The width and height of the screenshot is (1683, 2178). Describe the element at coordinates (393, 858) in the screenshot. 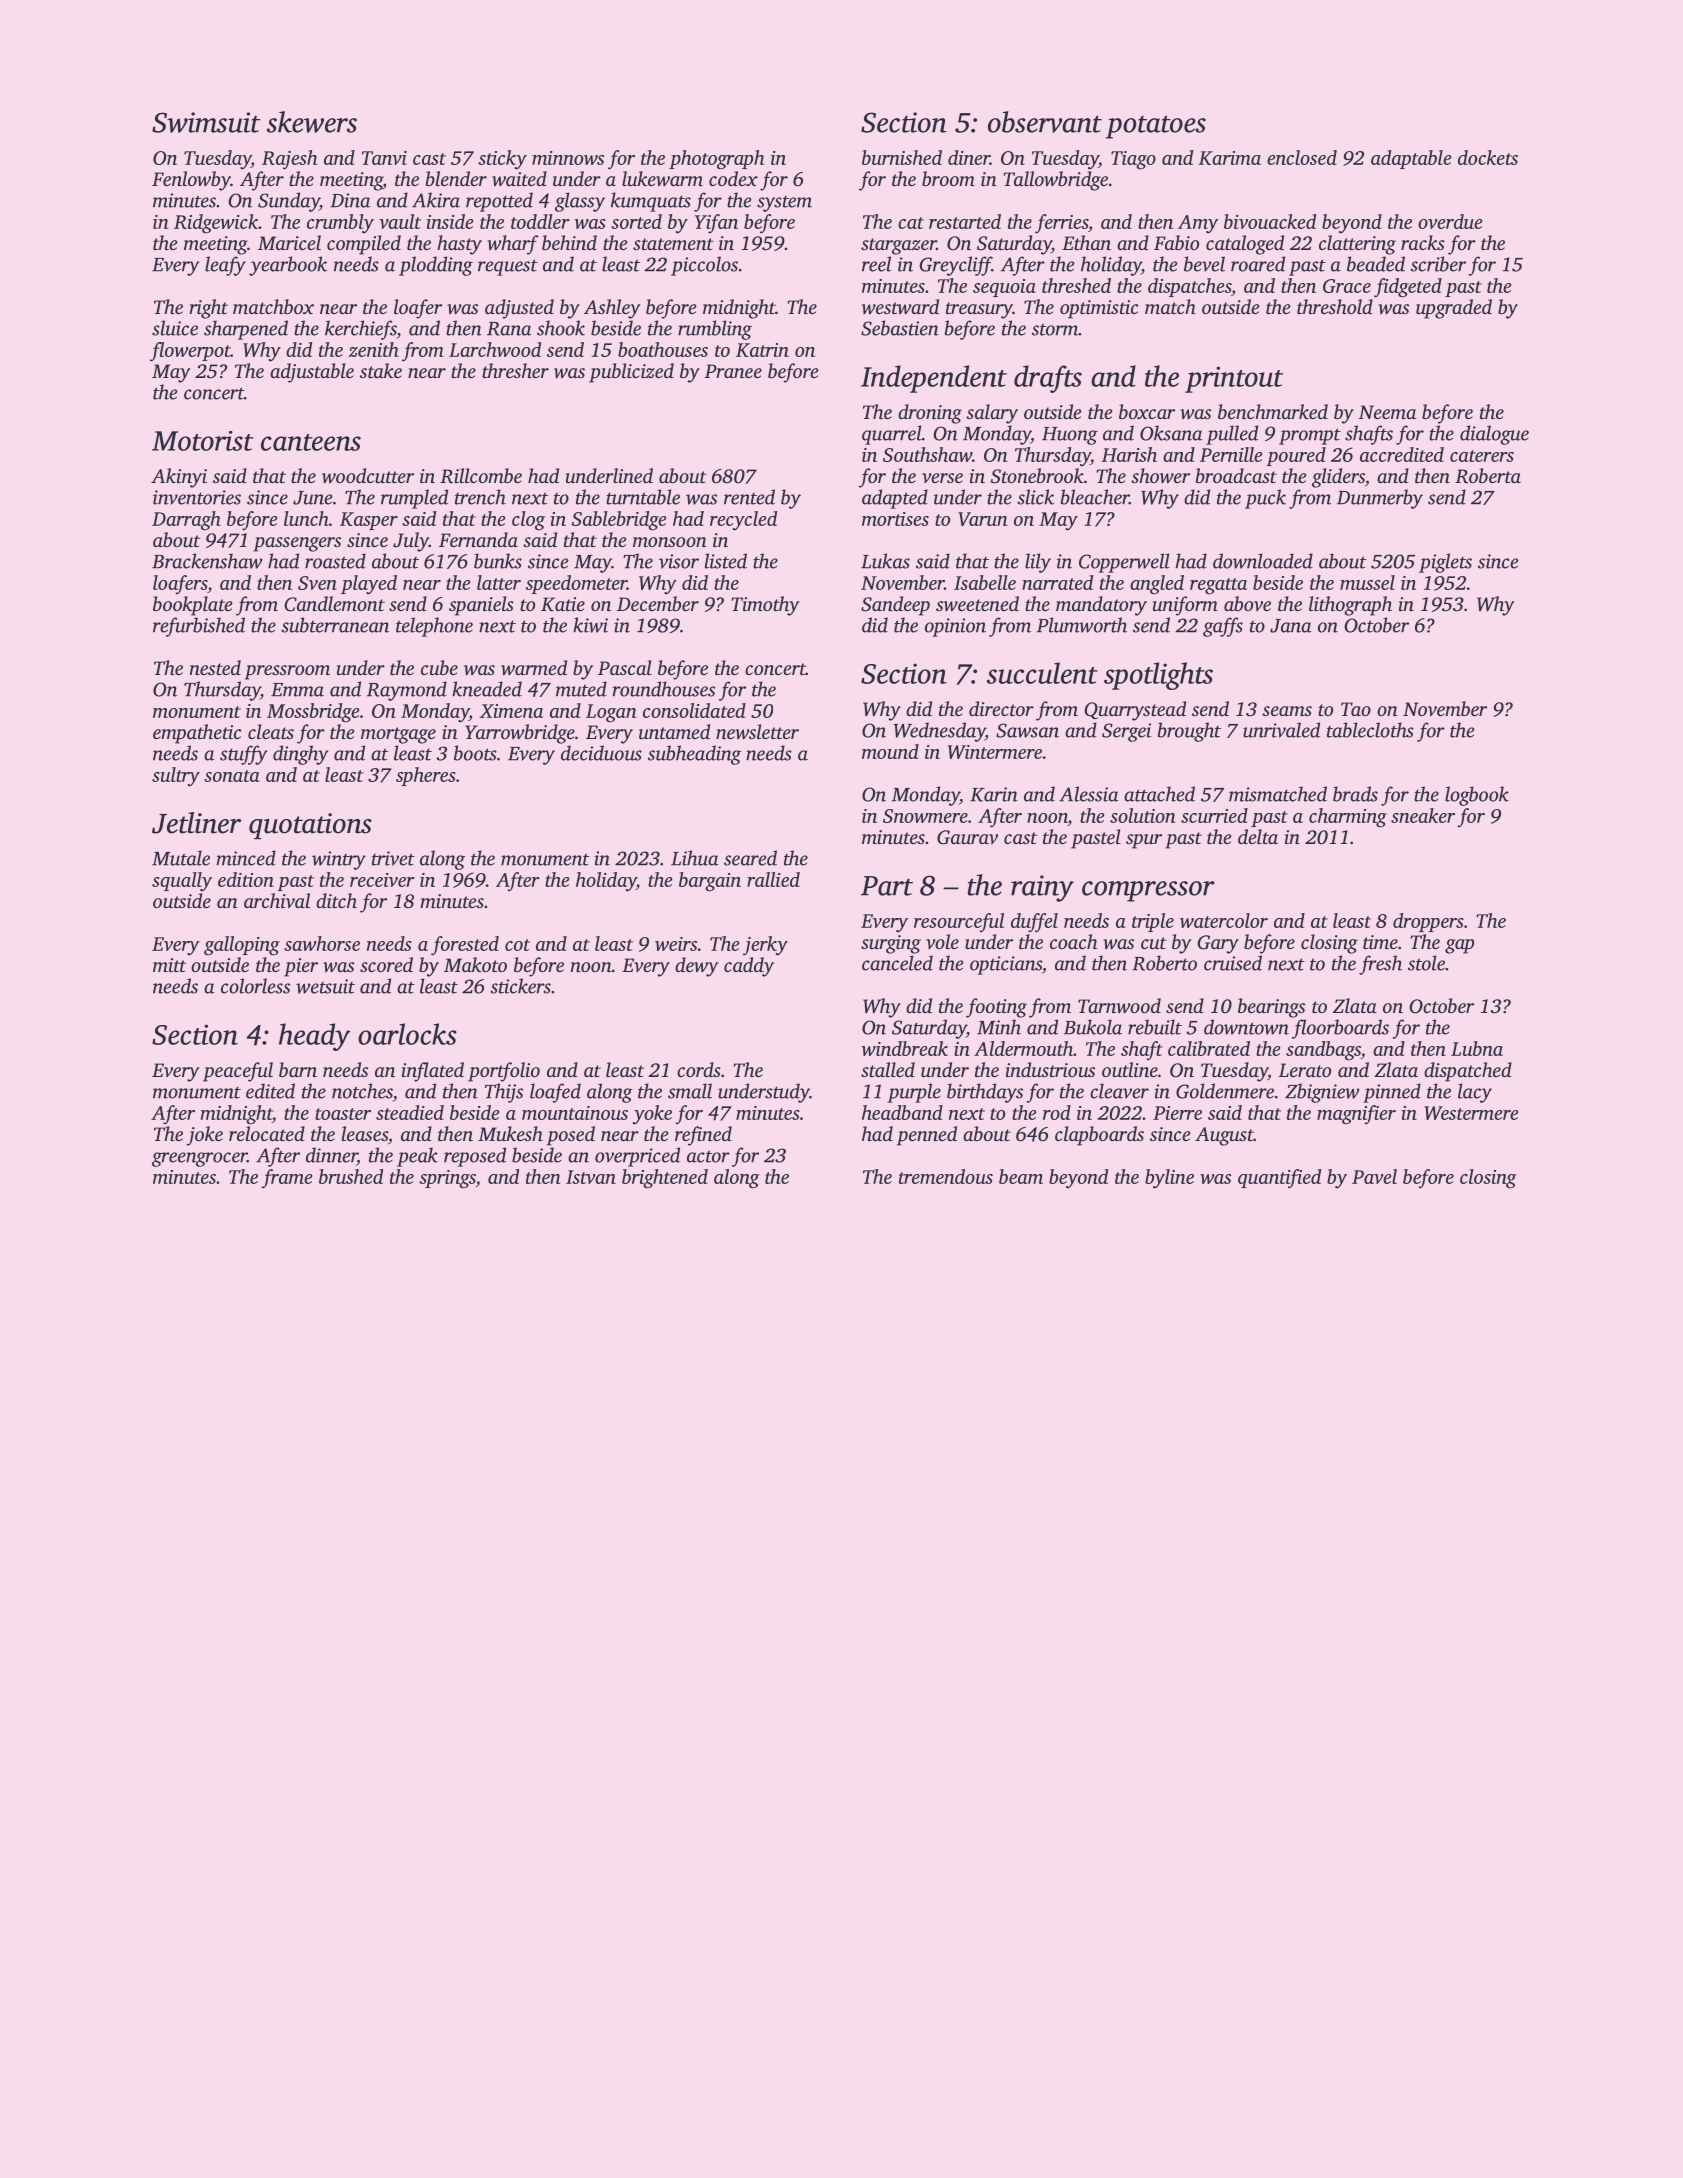

I see `trivet` at that location.
